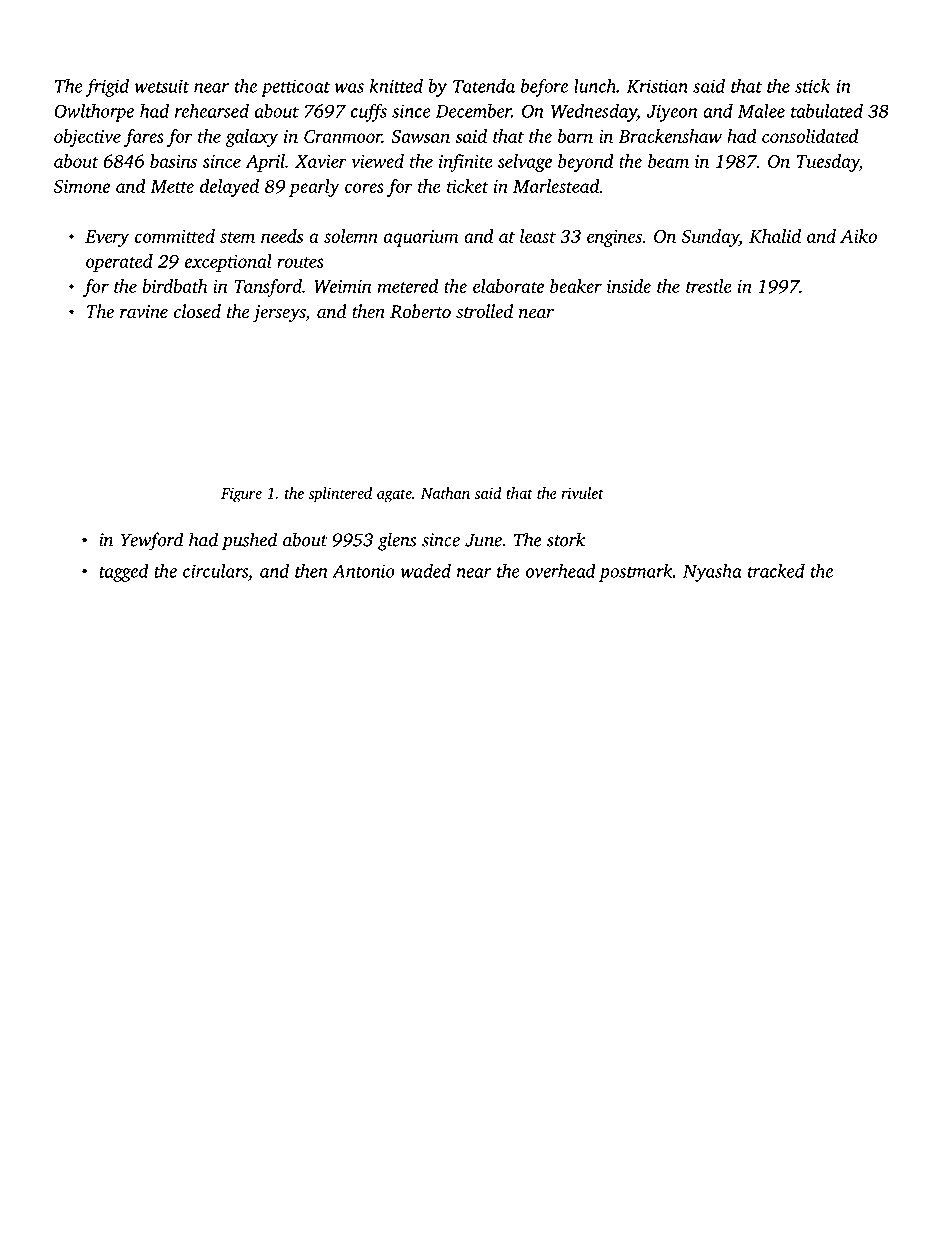 This page has width=952, height=1233. What do you see at coordinates (709, 286) in the page?
I see `trestle` at bounding box center [709, 286].
